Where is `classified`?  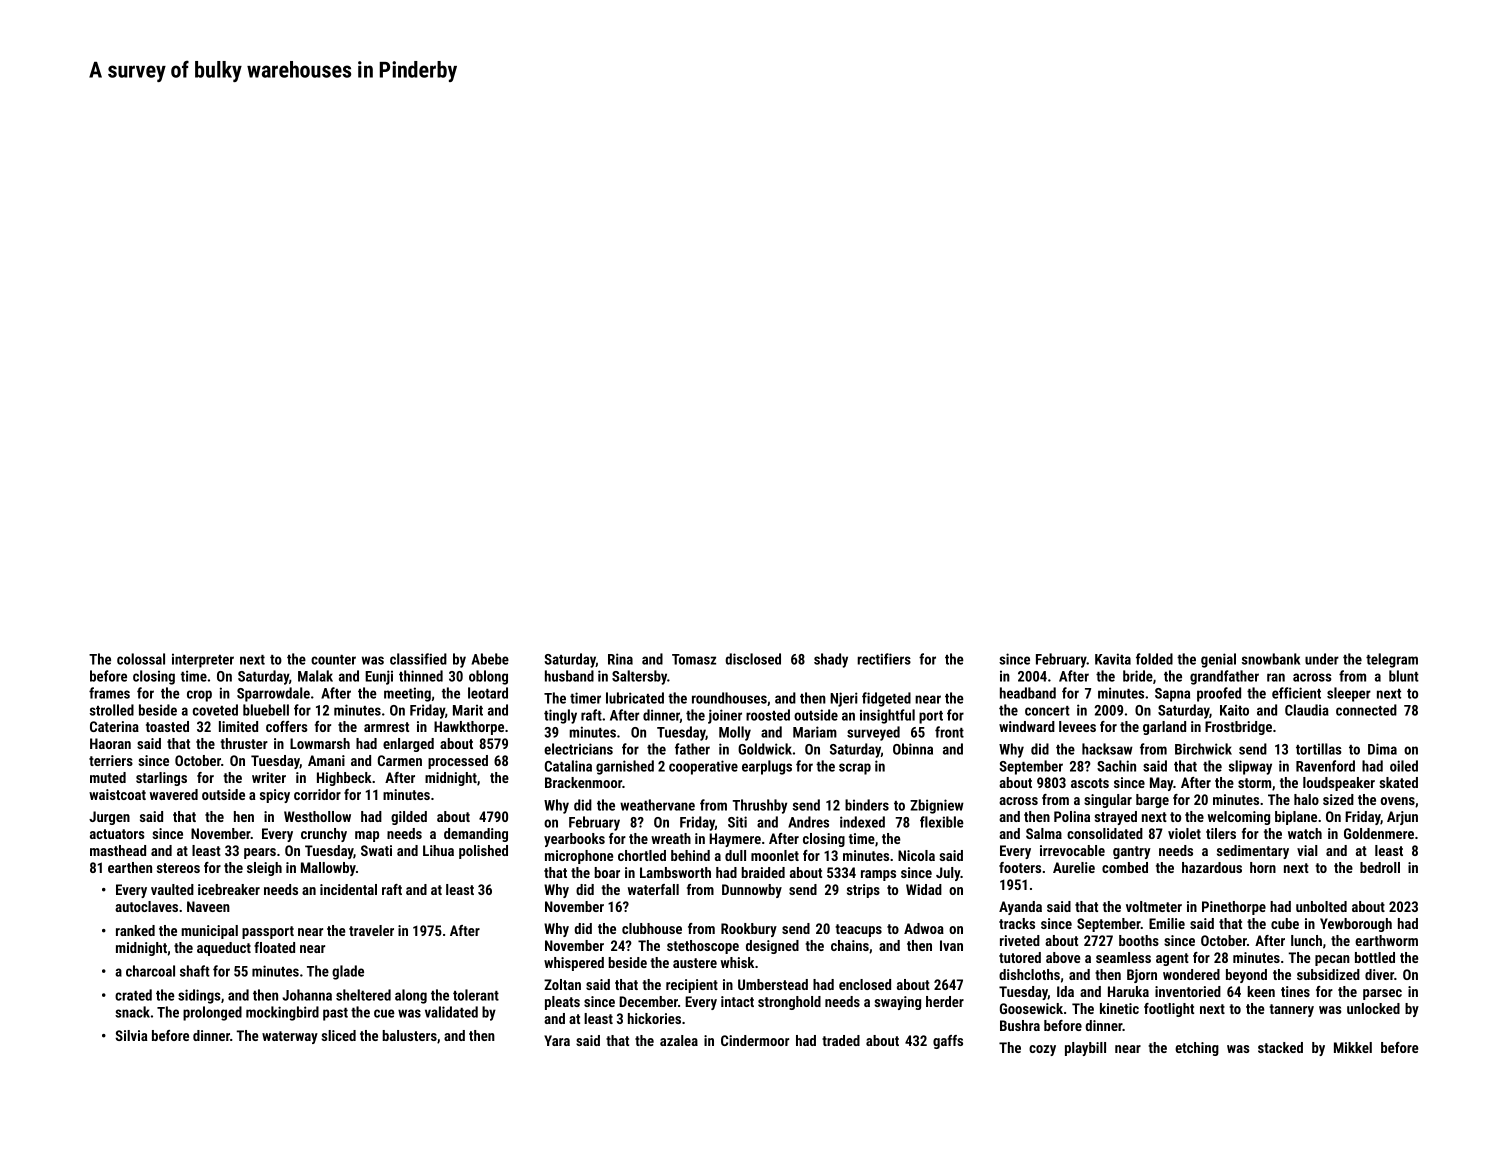 classified is located at coordinates (418, 659).
